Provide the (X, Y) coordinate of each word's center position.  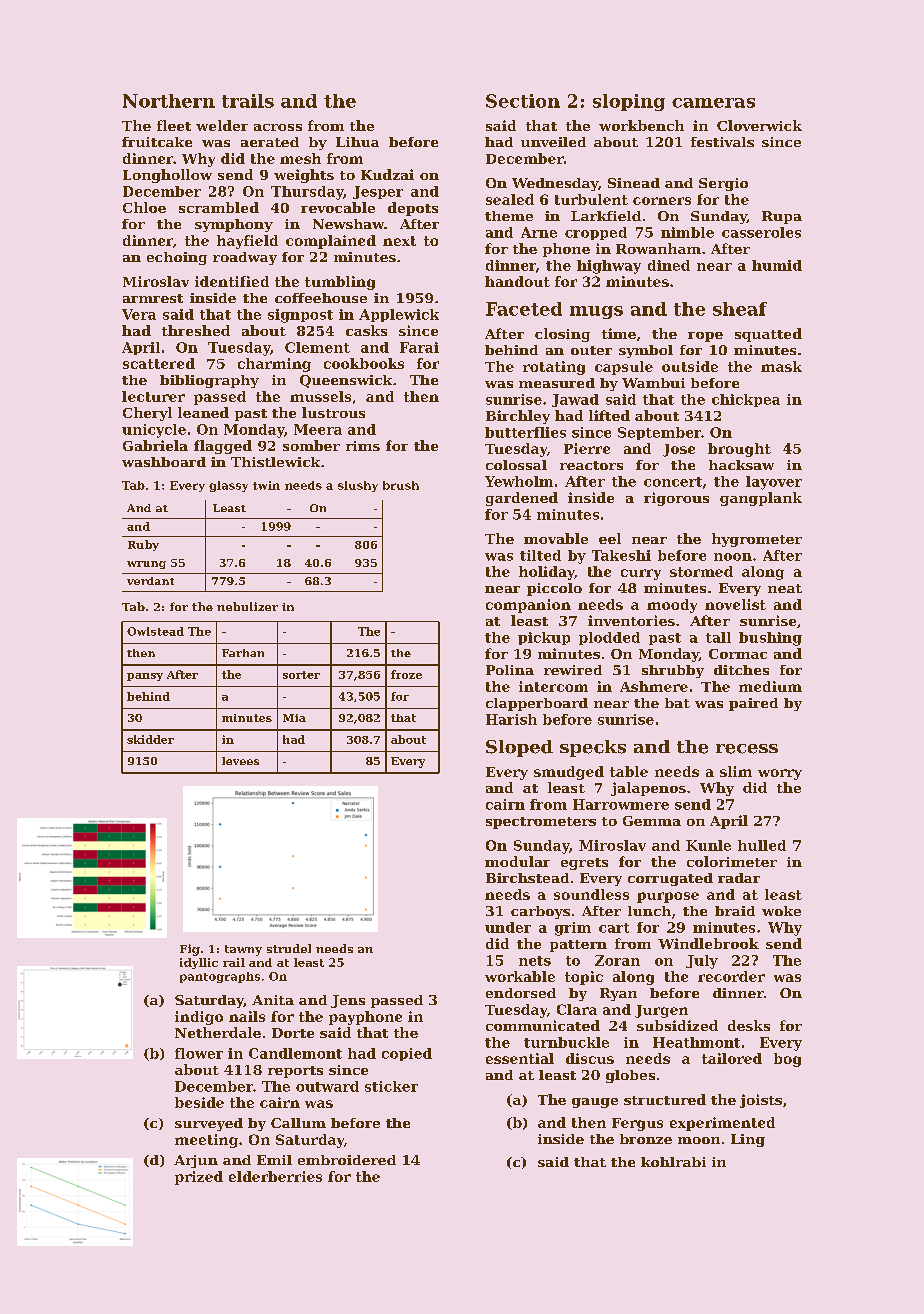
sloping (629, 102)
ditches (741, 670)
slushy (358, 486)
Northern (169, 101)
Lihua (357, 142)
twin (266, 485)
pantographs (220, 977)
